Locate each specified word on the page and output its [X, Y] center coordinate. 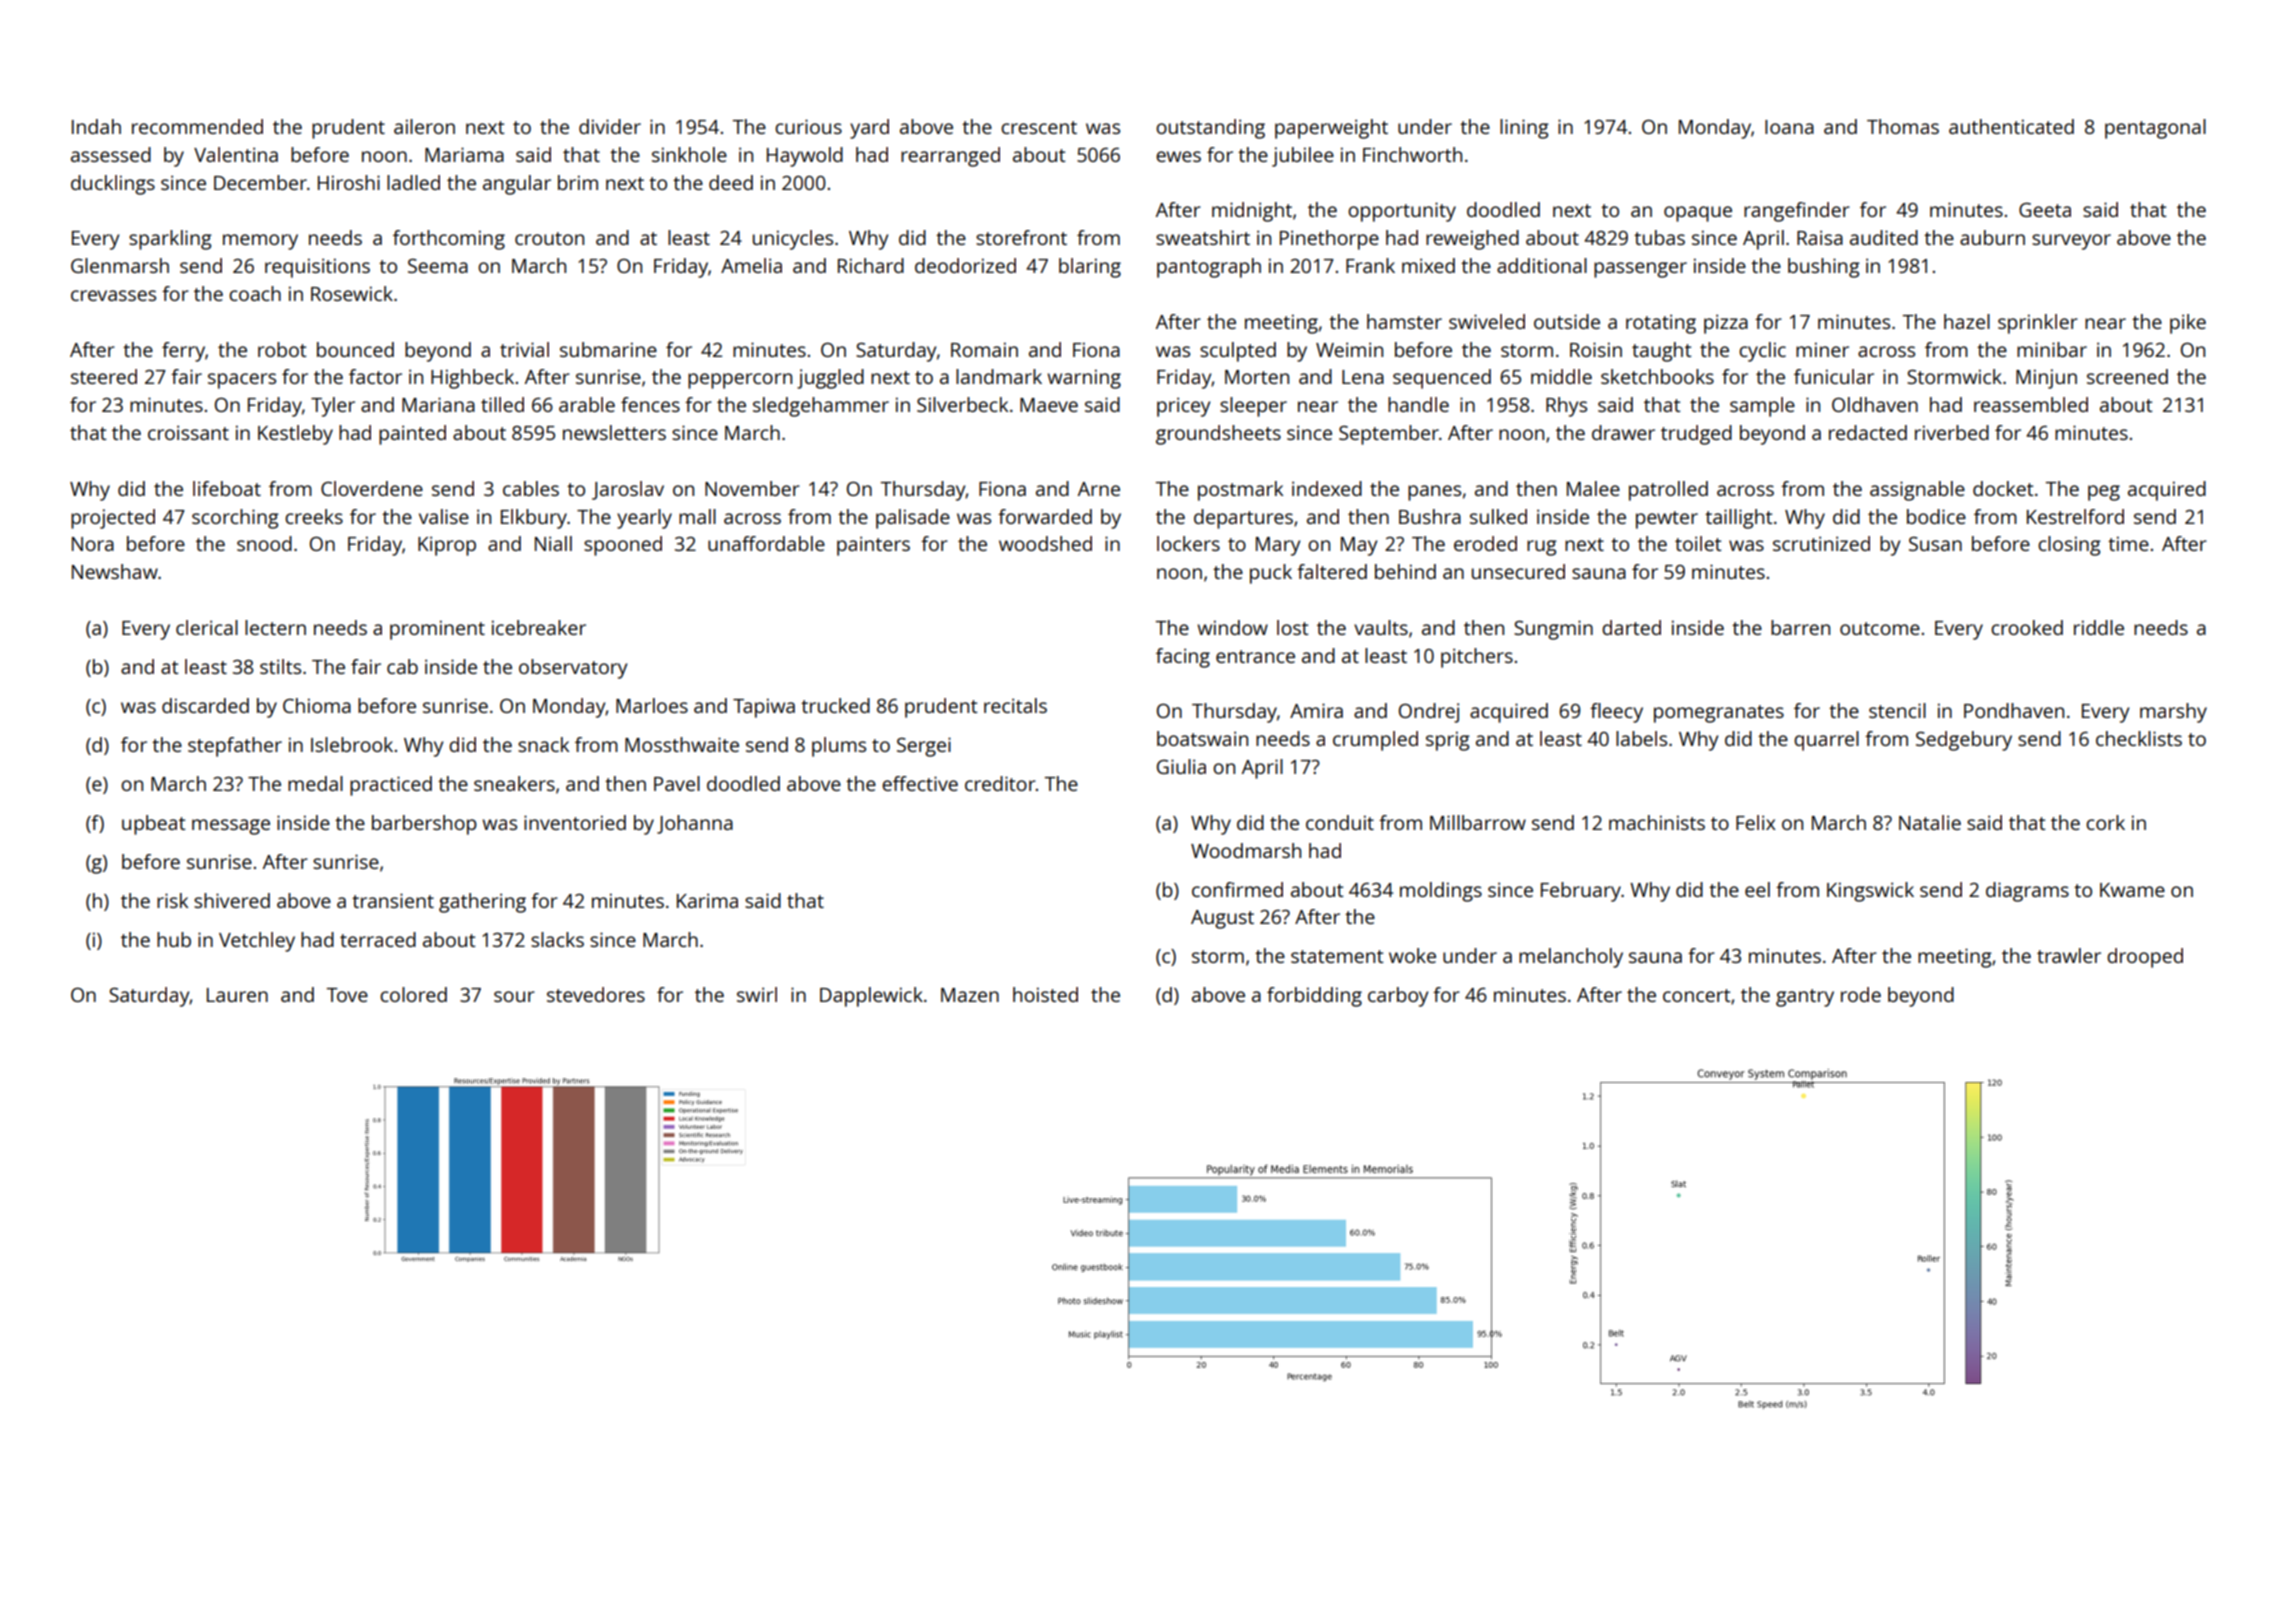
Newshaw [115, 571]
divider [610, 126]
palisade [913, 519]
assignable [1917, 491]
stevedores [596, 994]
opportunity [1402, 212]
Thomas [1903, 126]
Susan [1935, 544]
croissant [188, 432]
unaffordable [766, 543]
